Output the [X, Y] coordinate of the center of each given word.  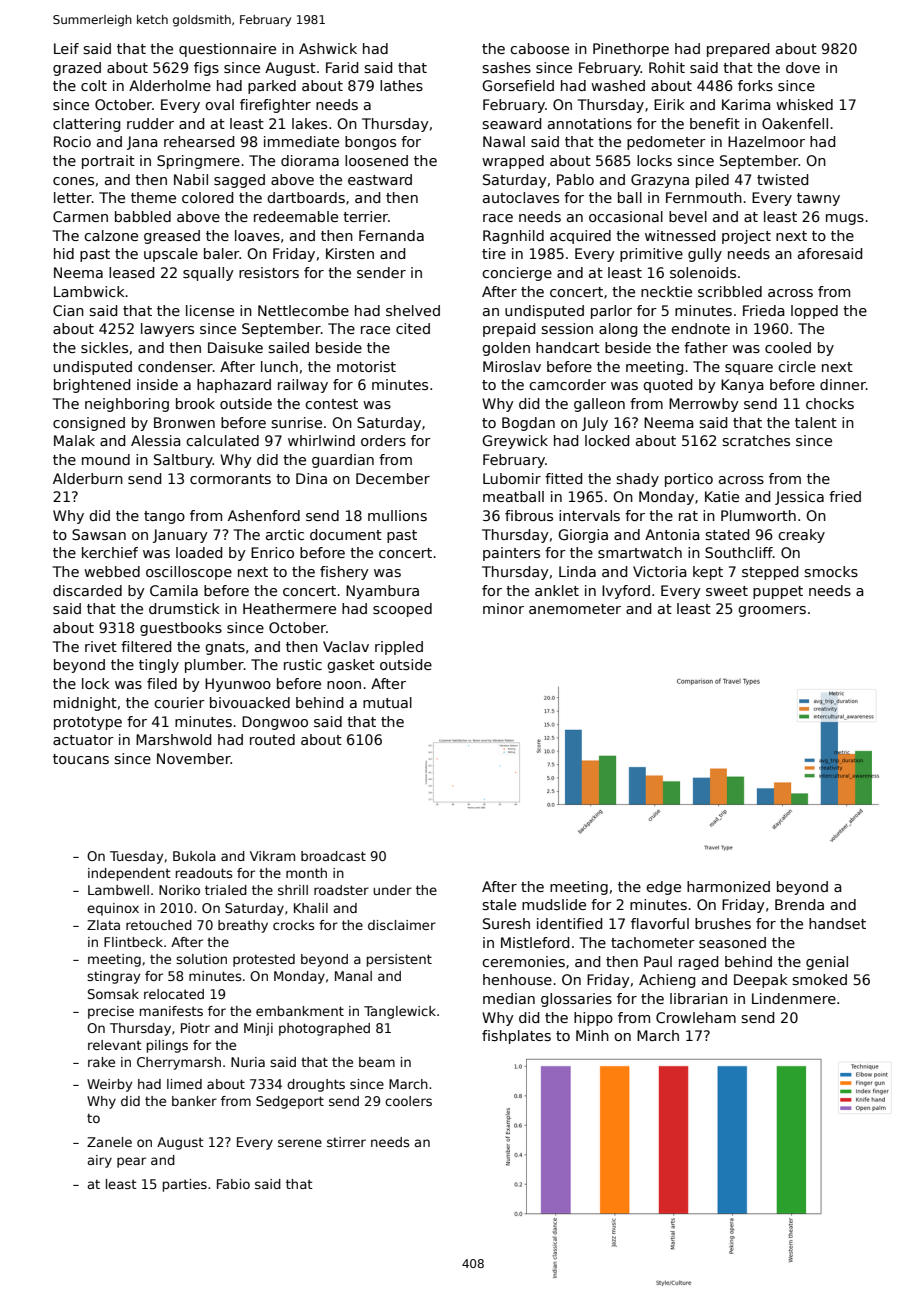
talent [816, 422]
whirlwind [321, 440]
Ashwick [328, 48]
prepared [738, 50]
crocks [294, 925]
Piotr [195, 1028]
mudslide [554, 904]
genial [827, 963]
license [210, 310]
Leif [66, 48]
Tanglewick [400, 1012]
